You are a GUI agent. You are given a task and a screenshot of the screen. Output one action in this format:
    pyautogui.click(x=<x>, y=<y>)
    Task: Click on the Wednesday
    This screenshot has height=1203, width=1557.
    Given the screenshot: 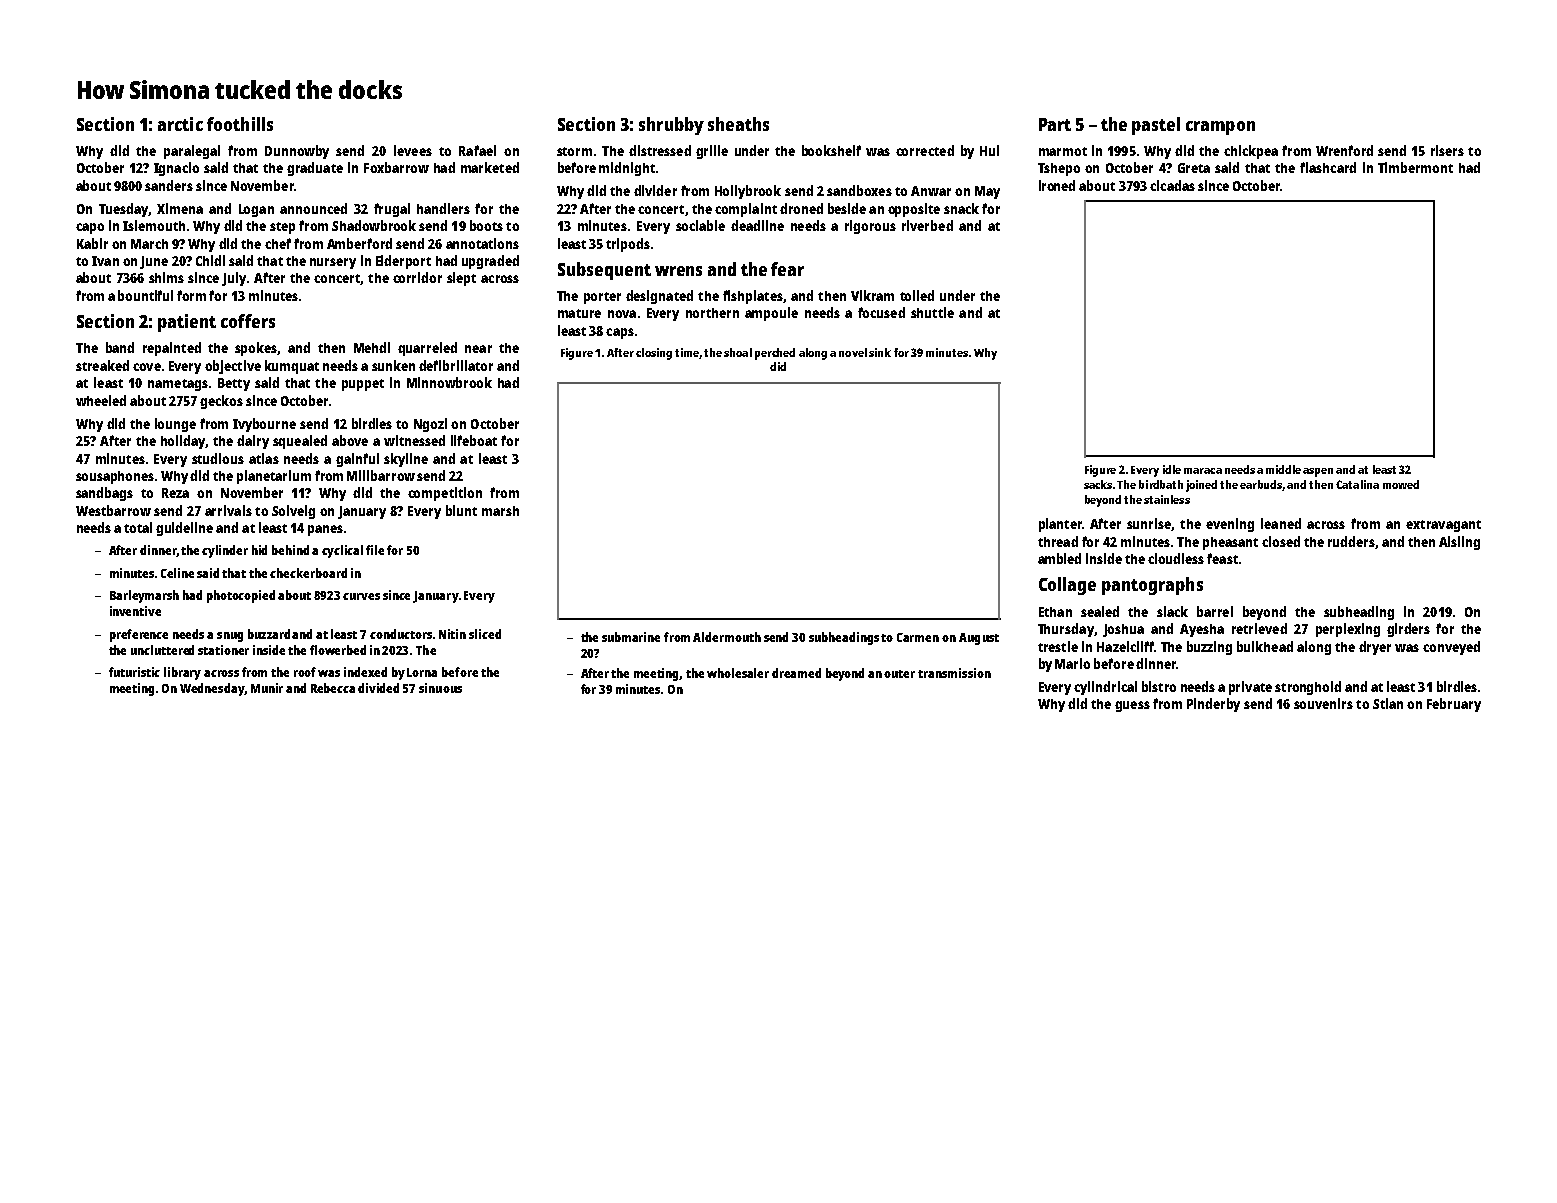 What is the action you would take?
    pyautogui.click(x=212, y=689)
